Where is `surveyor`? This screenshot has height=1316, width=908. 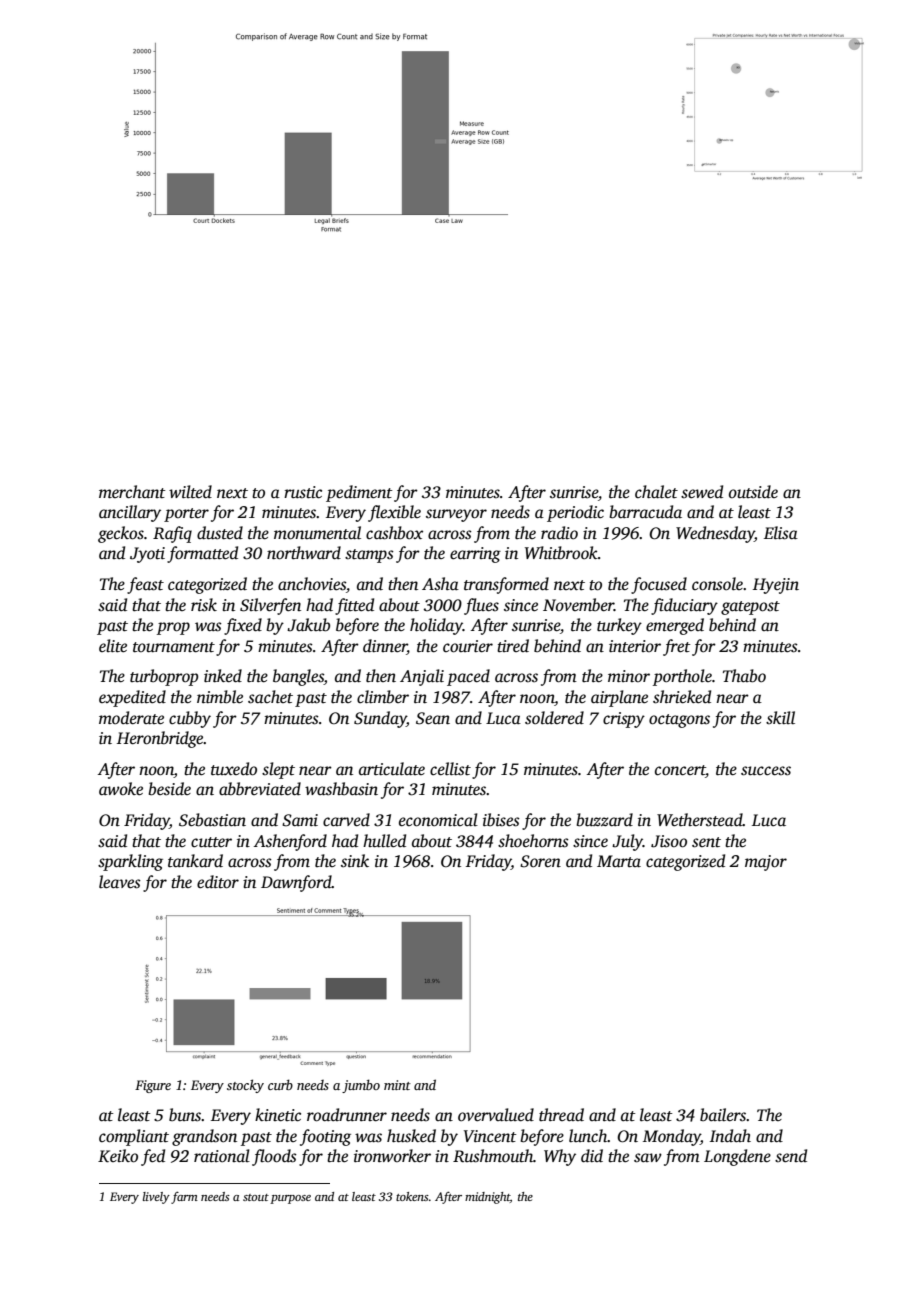 surveyor is located at coordinates (456, 515).
